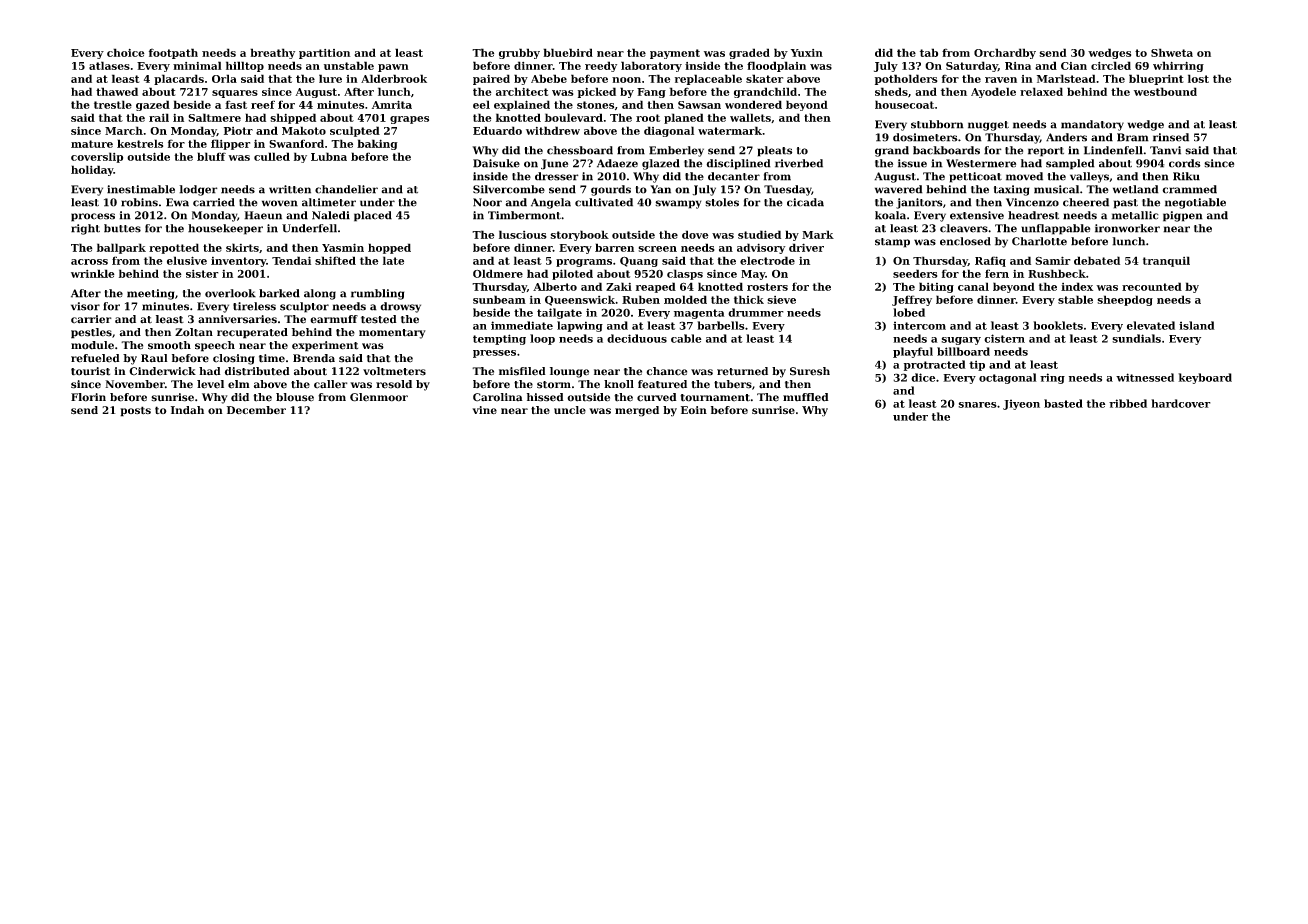 Image resolution: width=1308 pixels, height=924 pixels. Describe the element at coordinates (194, 332) in the screenshot. I see `Zoltan` at that location.
